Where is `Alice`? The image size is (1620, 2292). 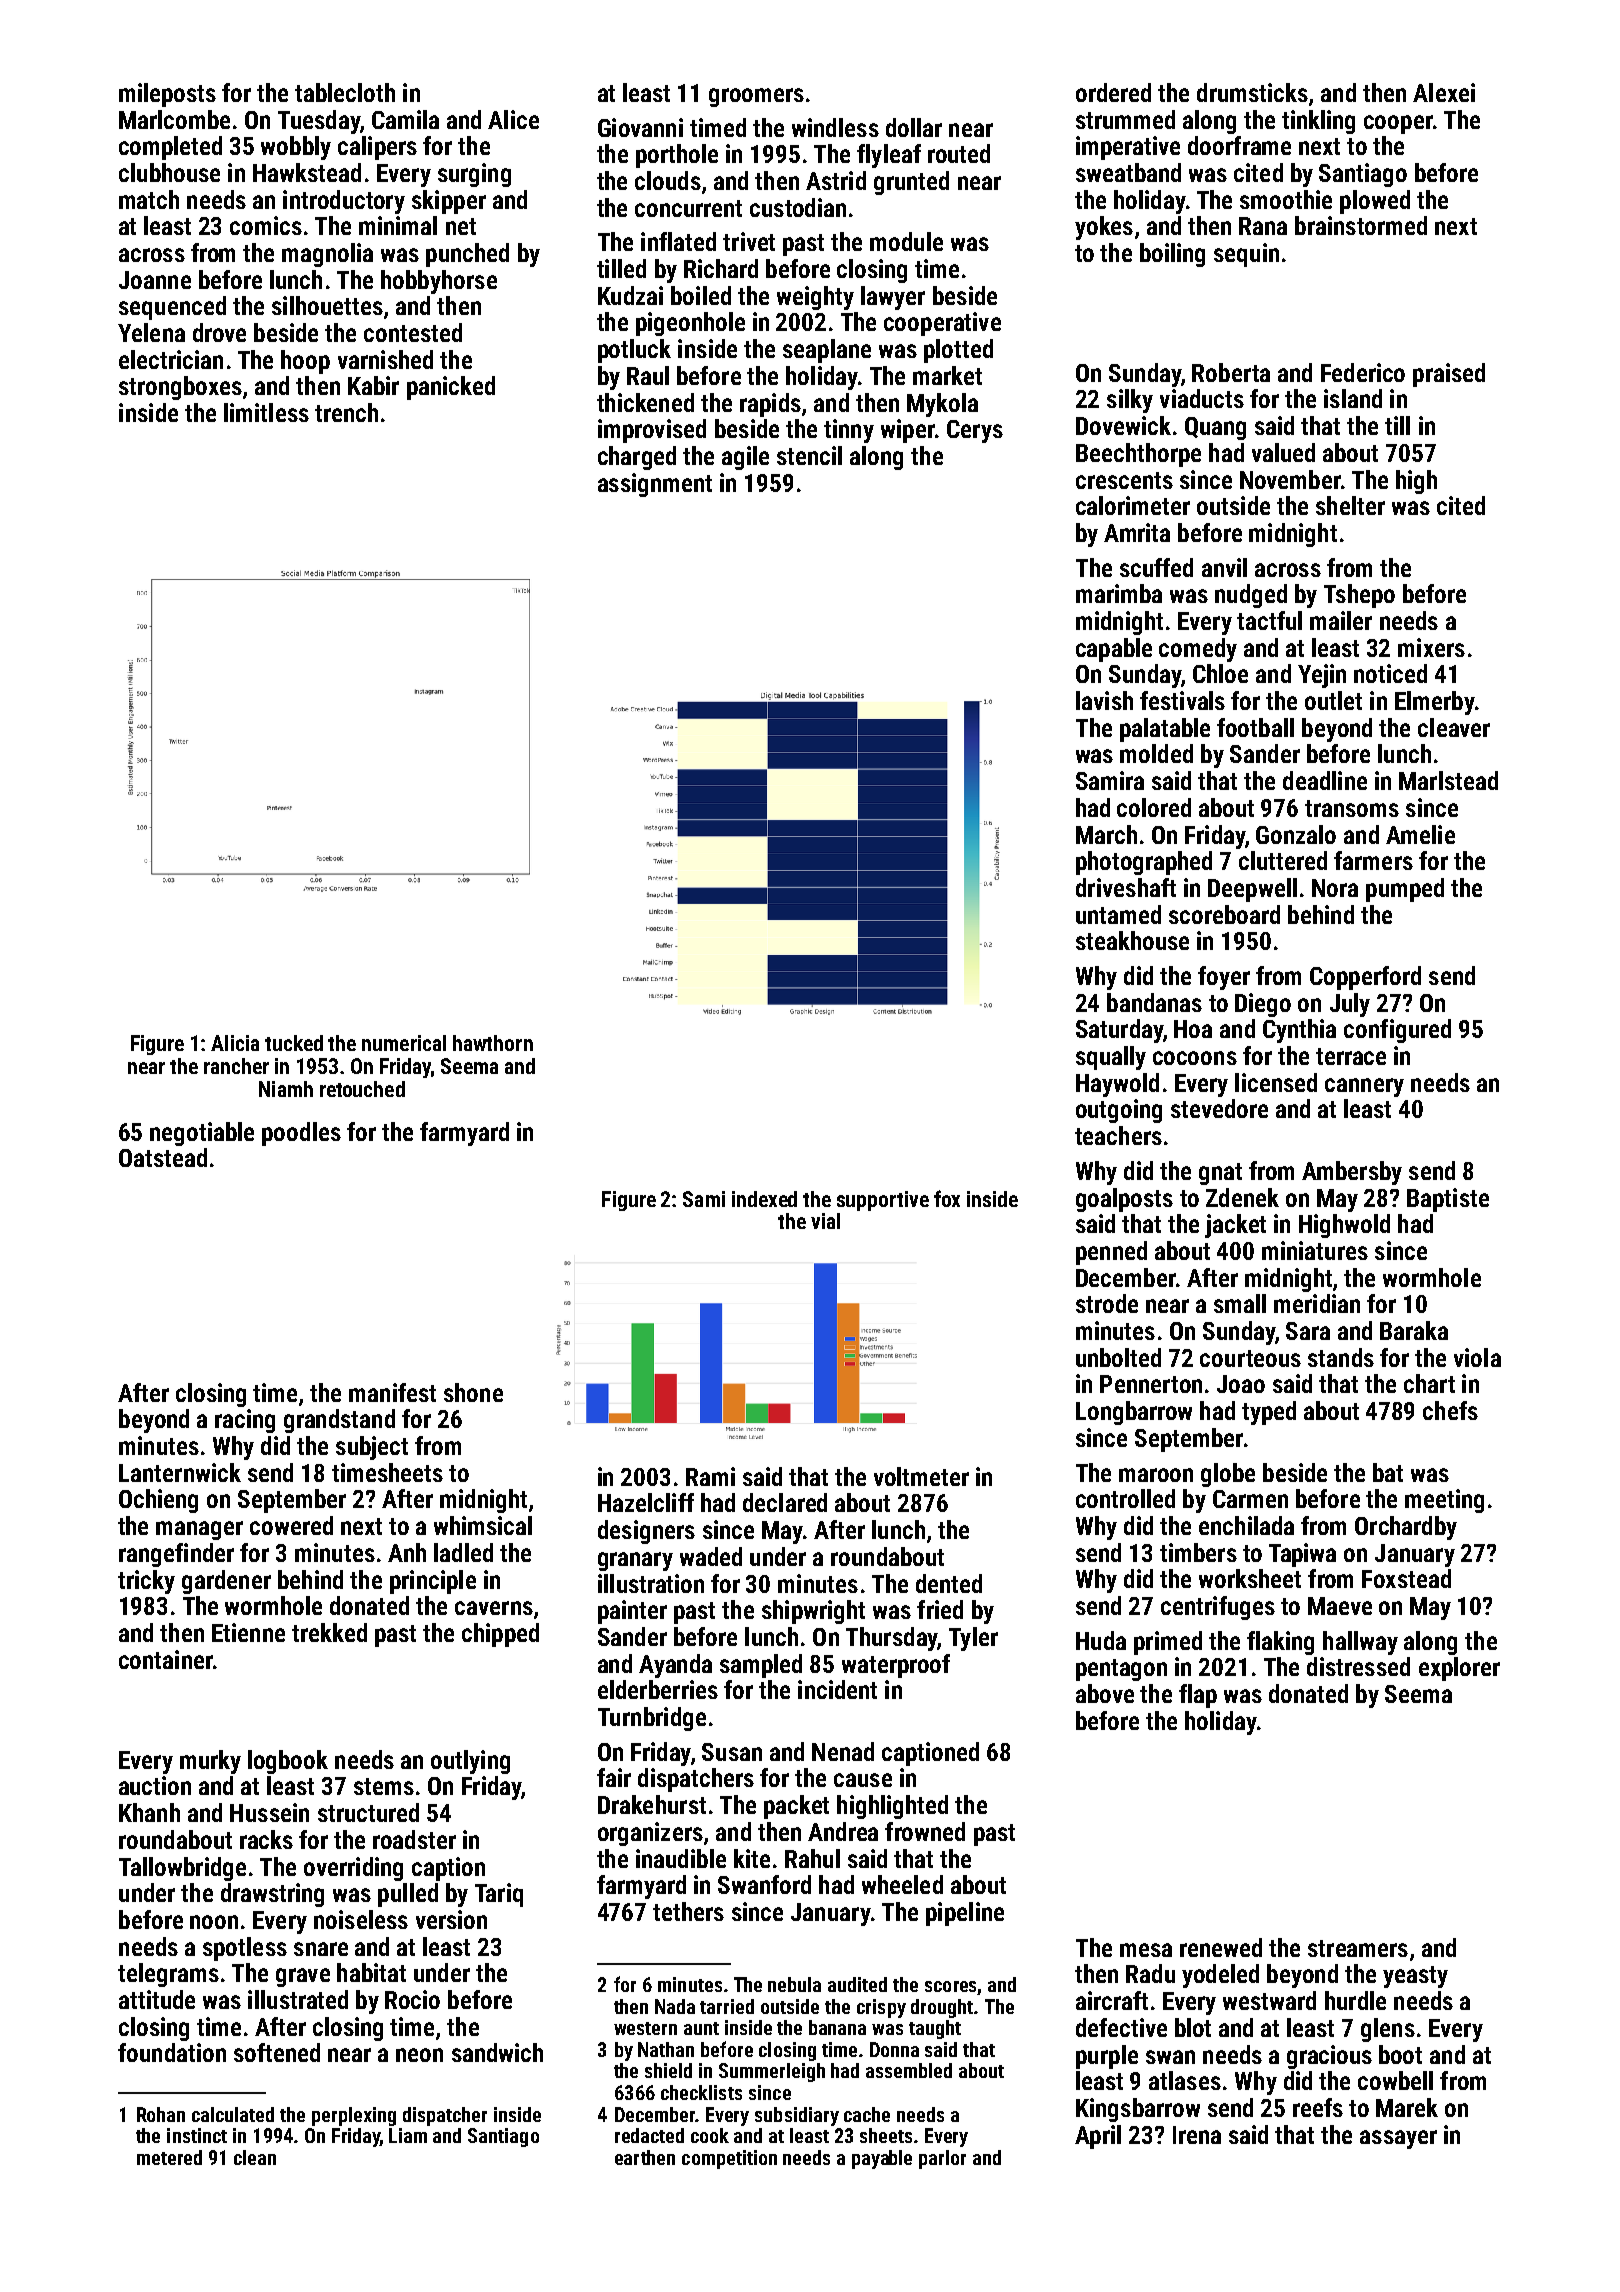 Alice is located at coordinates (513, 119).
